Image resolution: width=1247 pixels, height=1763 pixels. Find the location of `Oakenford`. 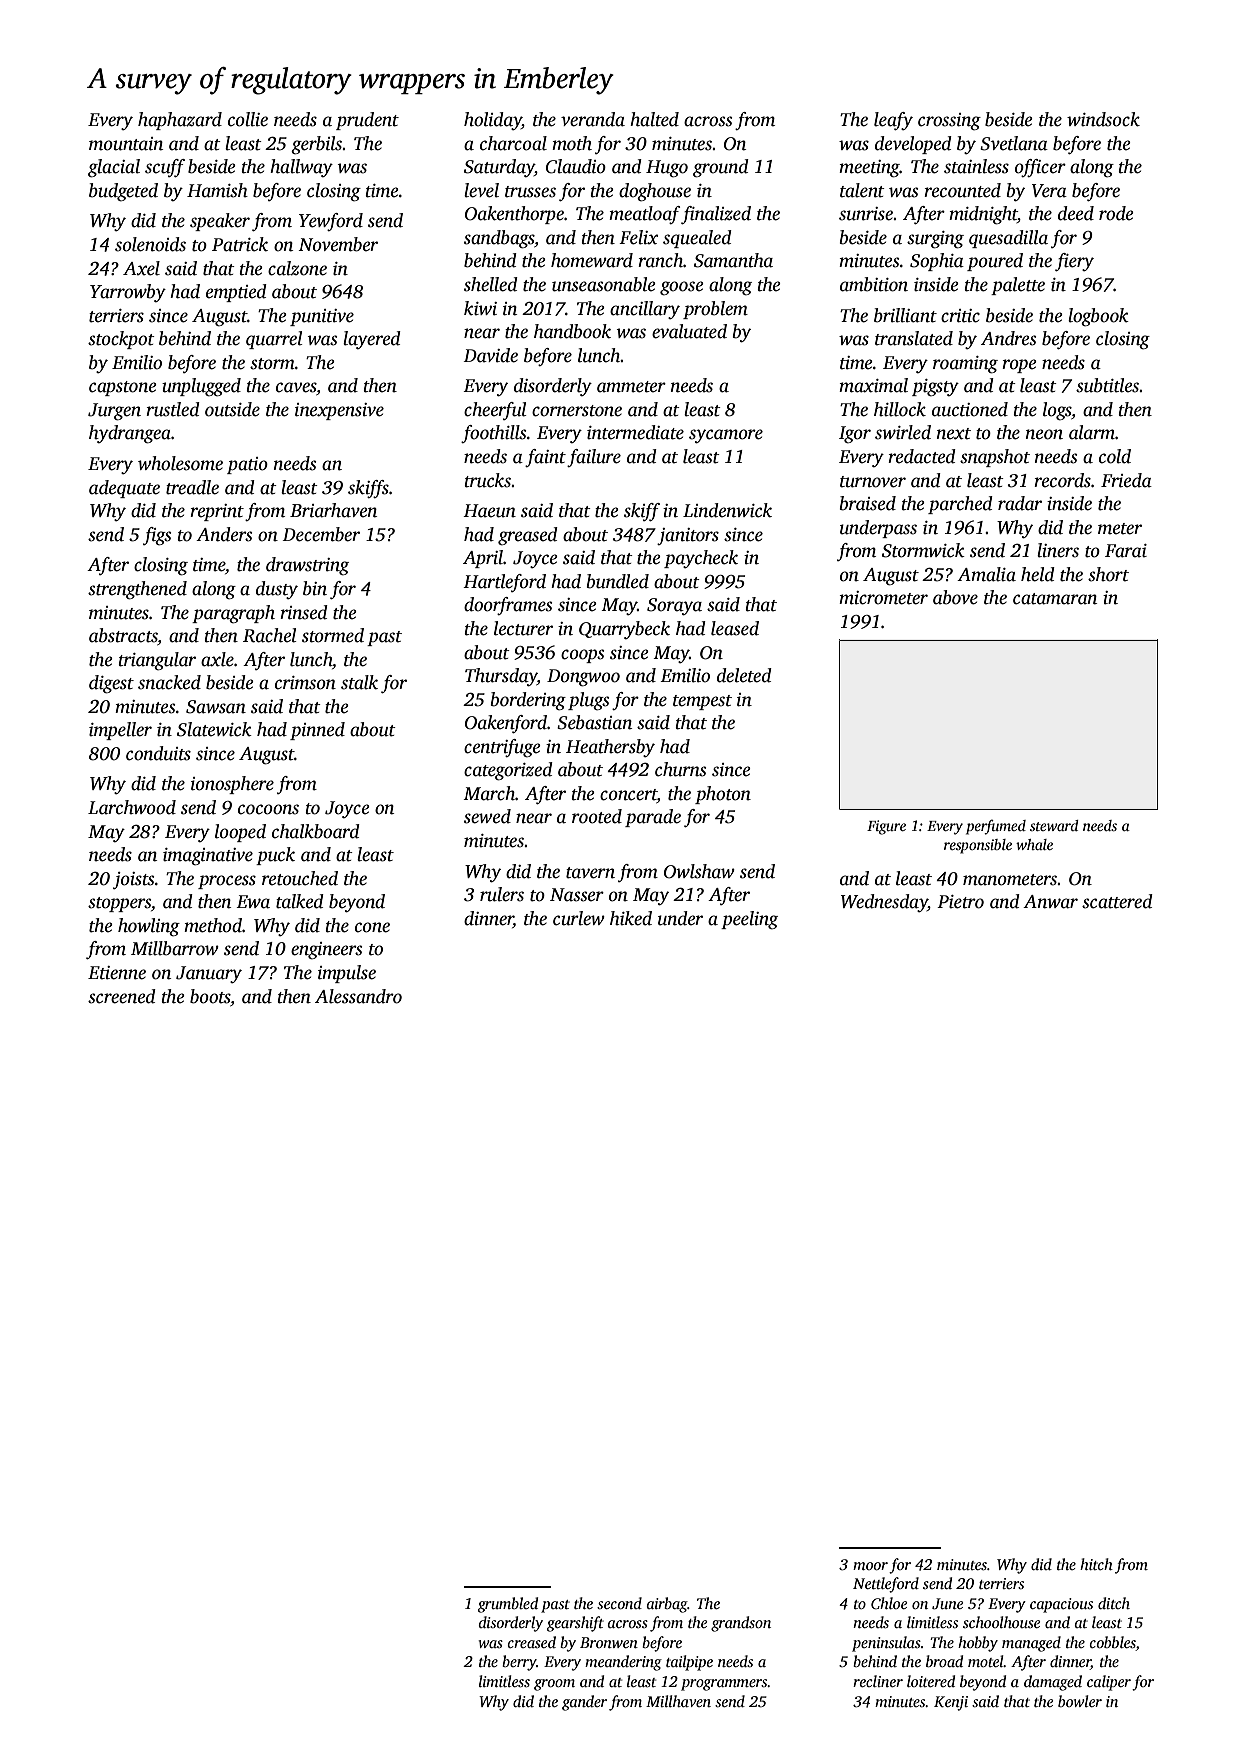

Oakenford is located at coordinates (506, 724).
